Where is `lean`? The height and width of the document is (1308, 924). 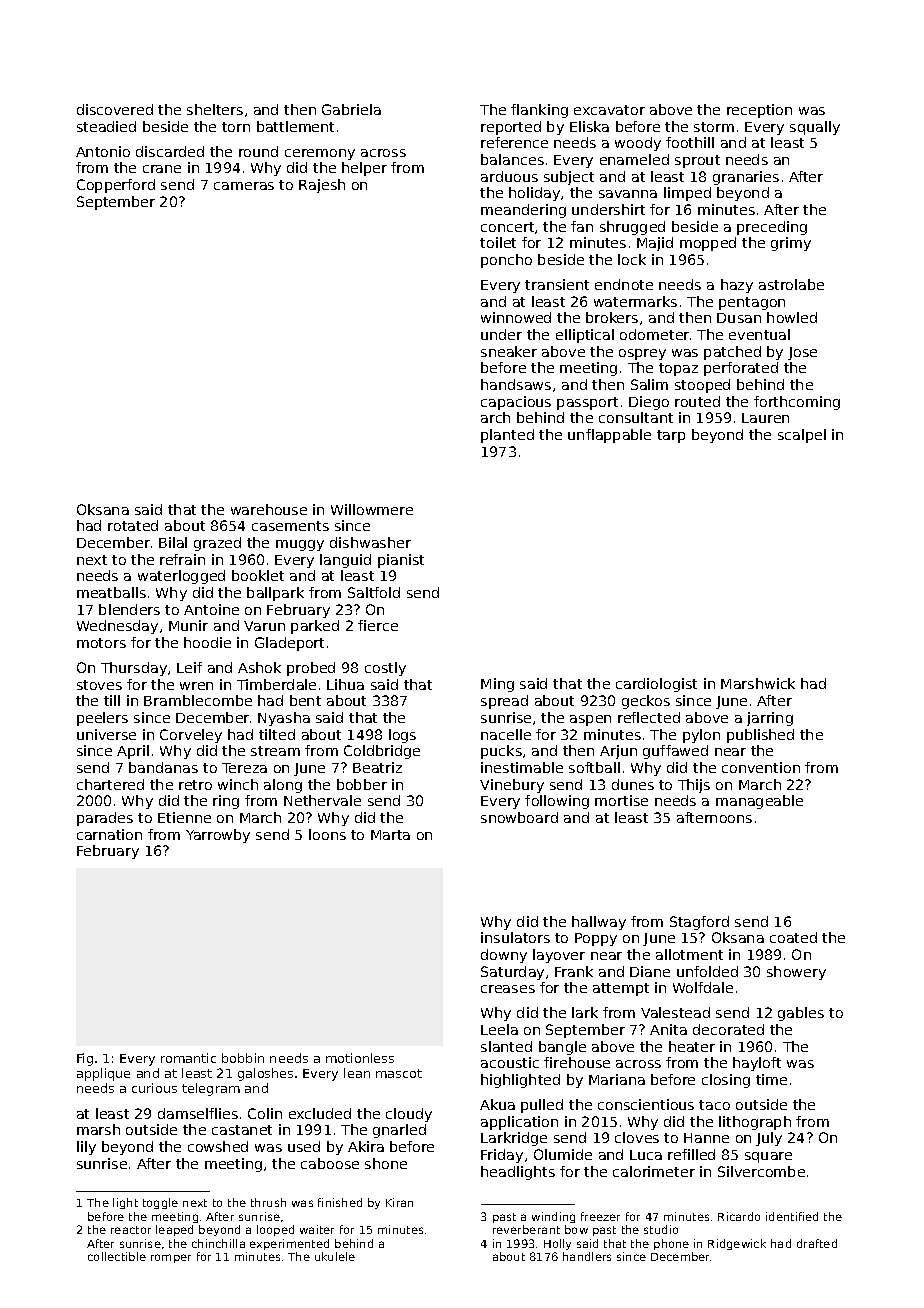 lean is located at coordinates (357, 1073).
